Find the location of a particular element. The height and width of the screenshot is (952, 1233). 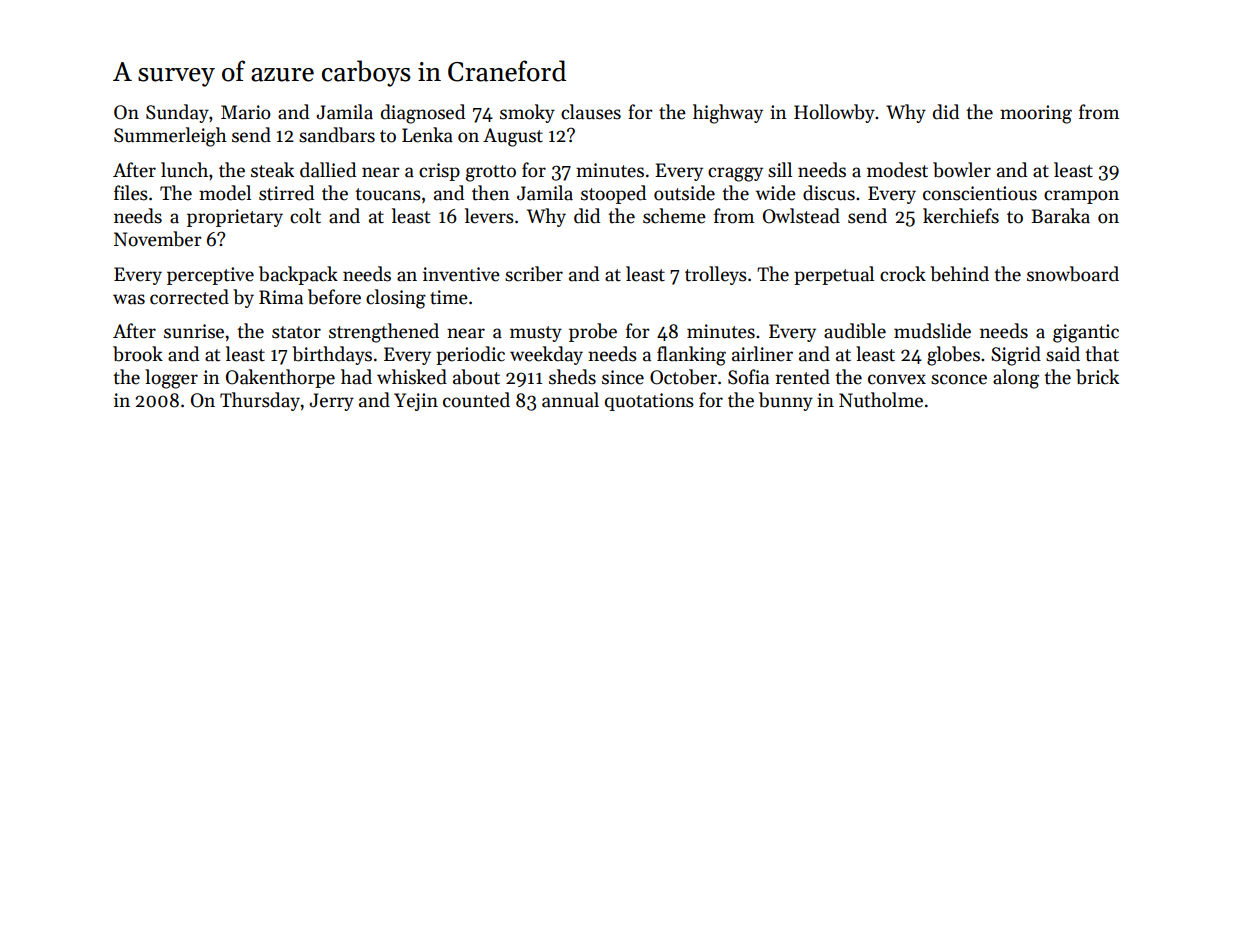

levers is located at coordinates (489, 216).
